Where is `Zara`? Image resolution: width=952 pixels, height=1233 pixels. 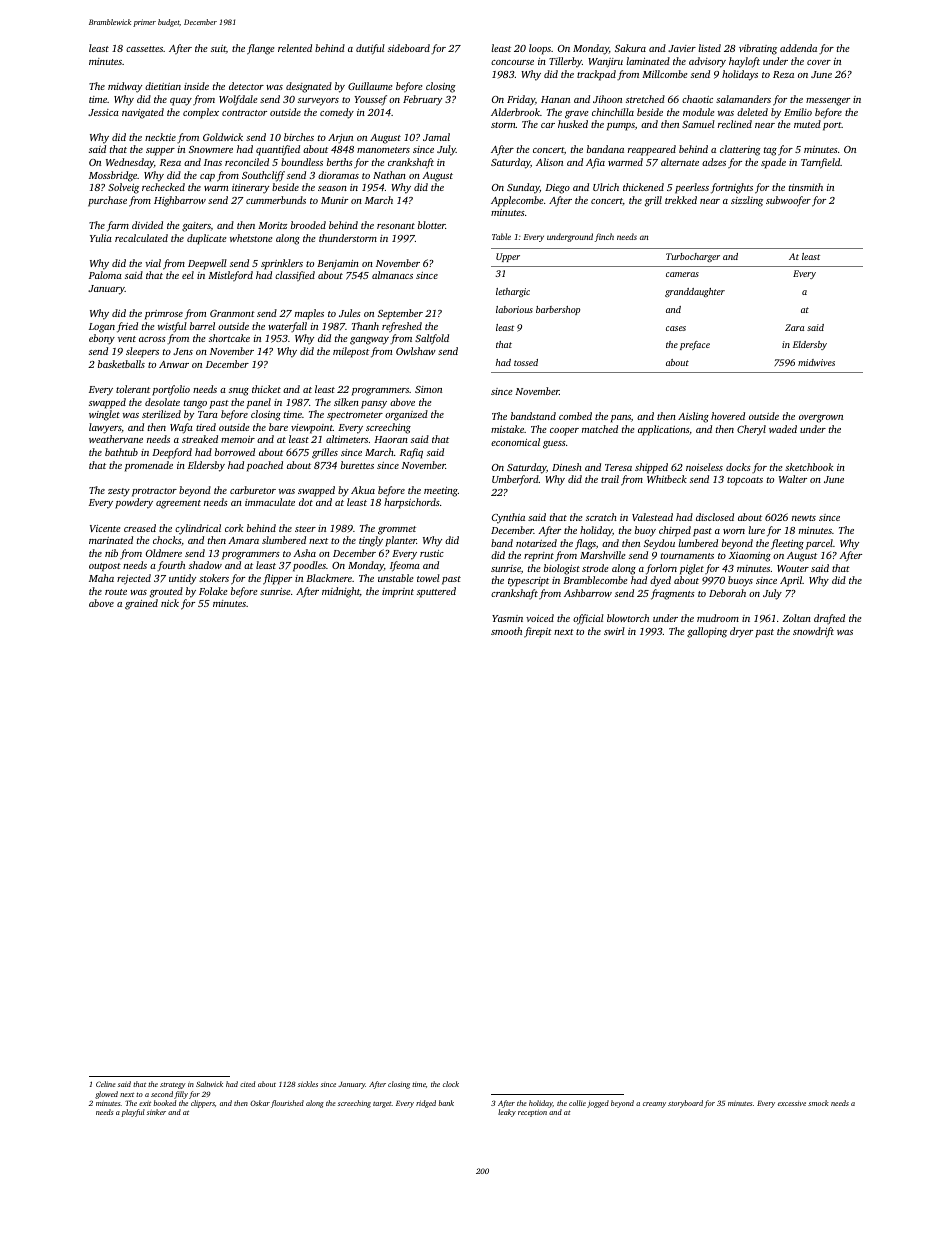 Zara is located at coordinates (794, 327).
